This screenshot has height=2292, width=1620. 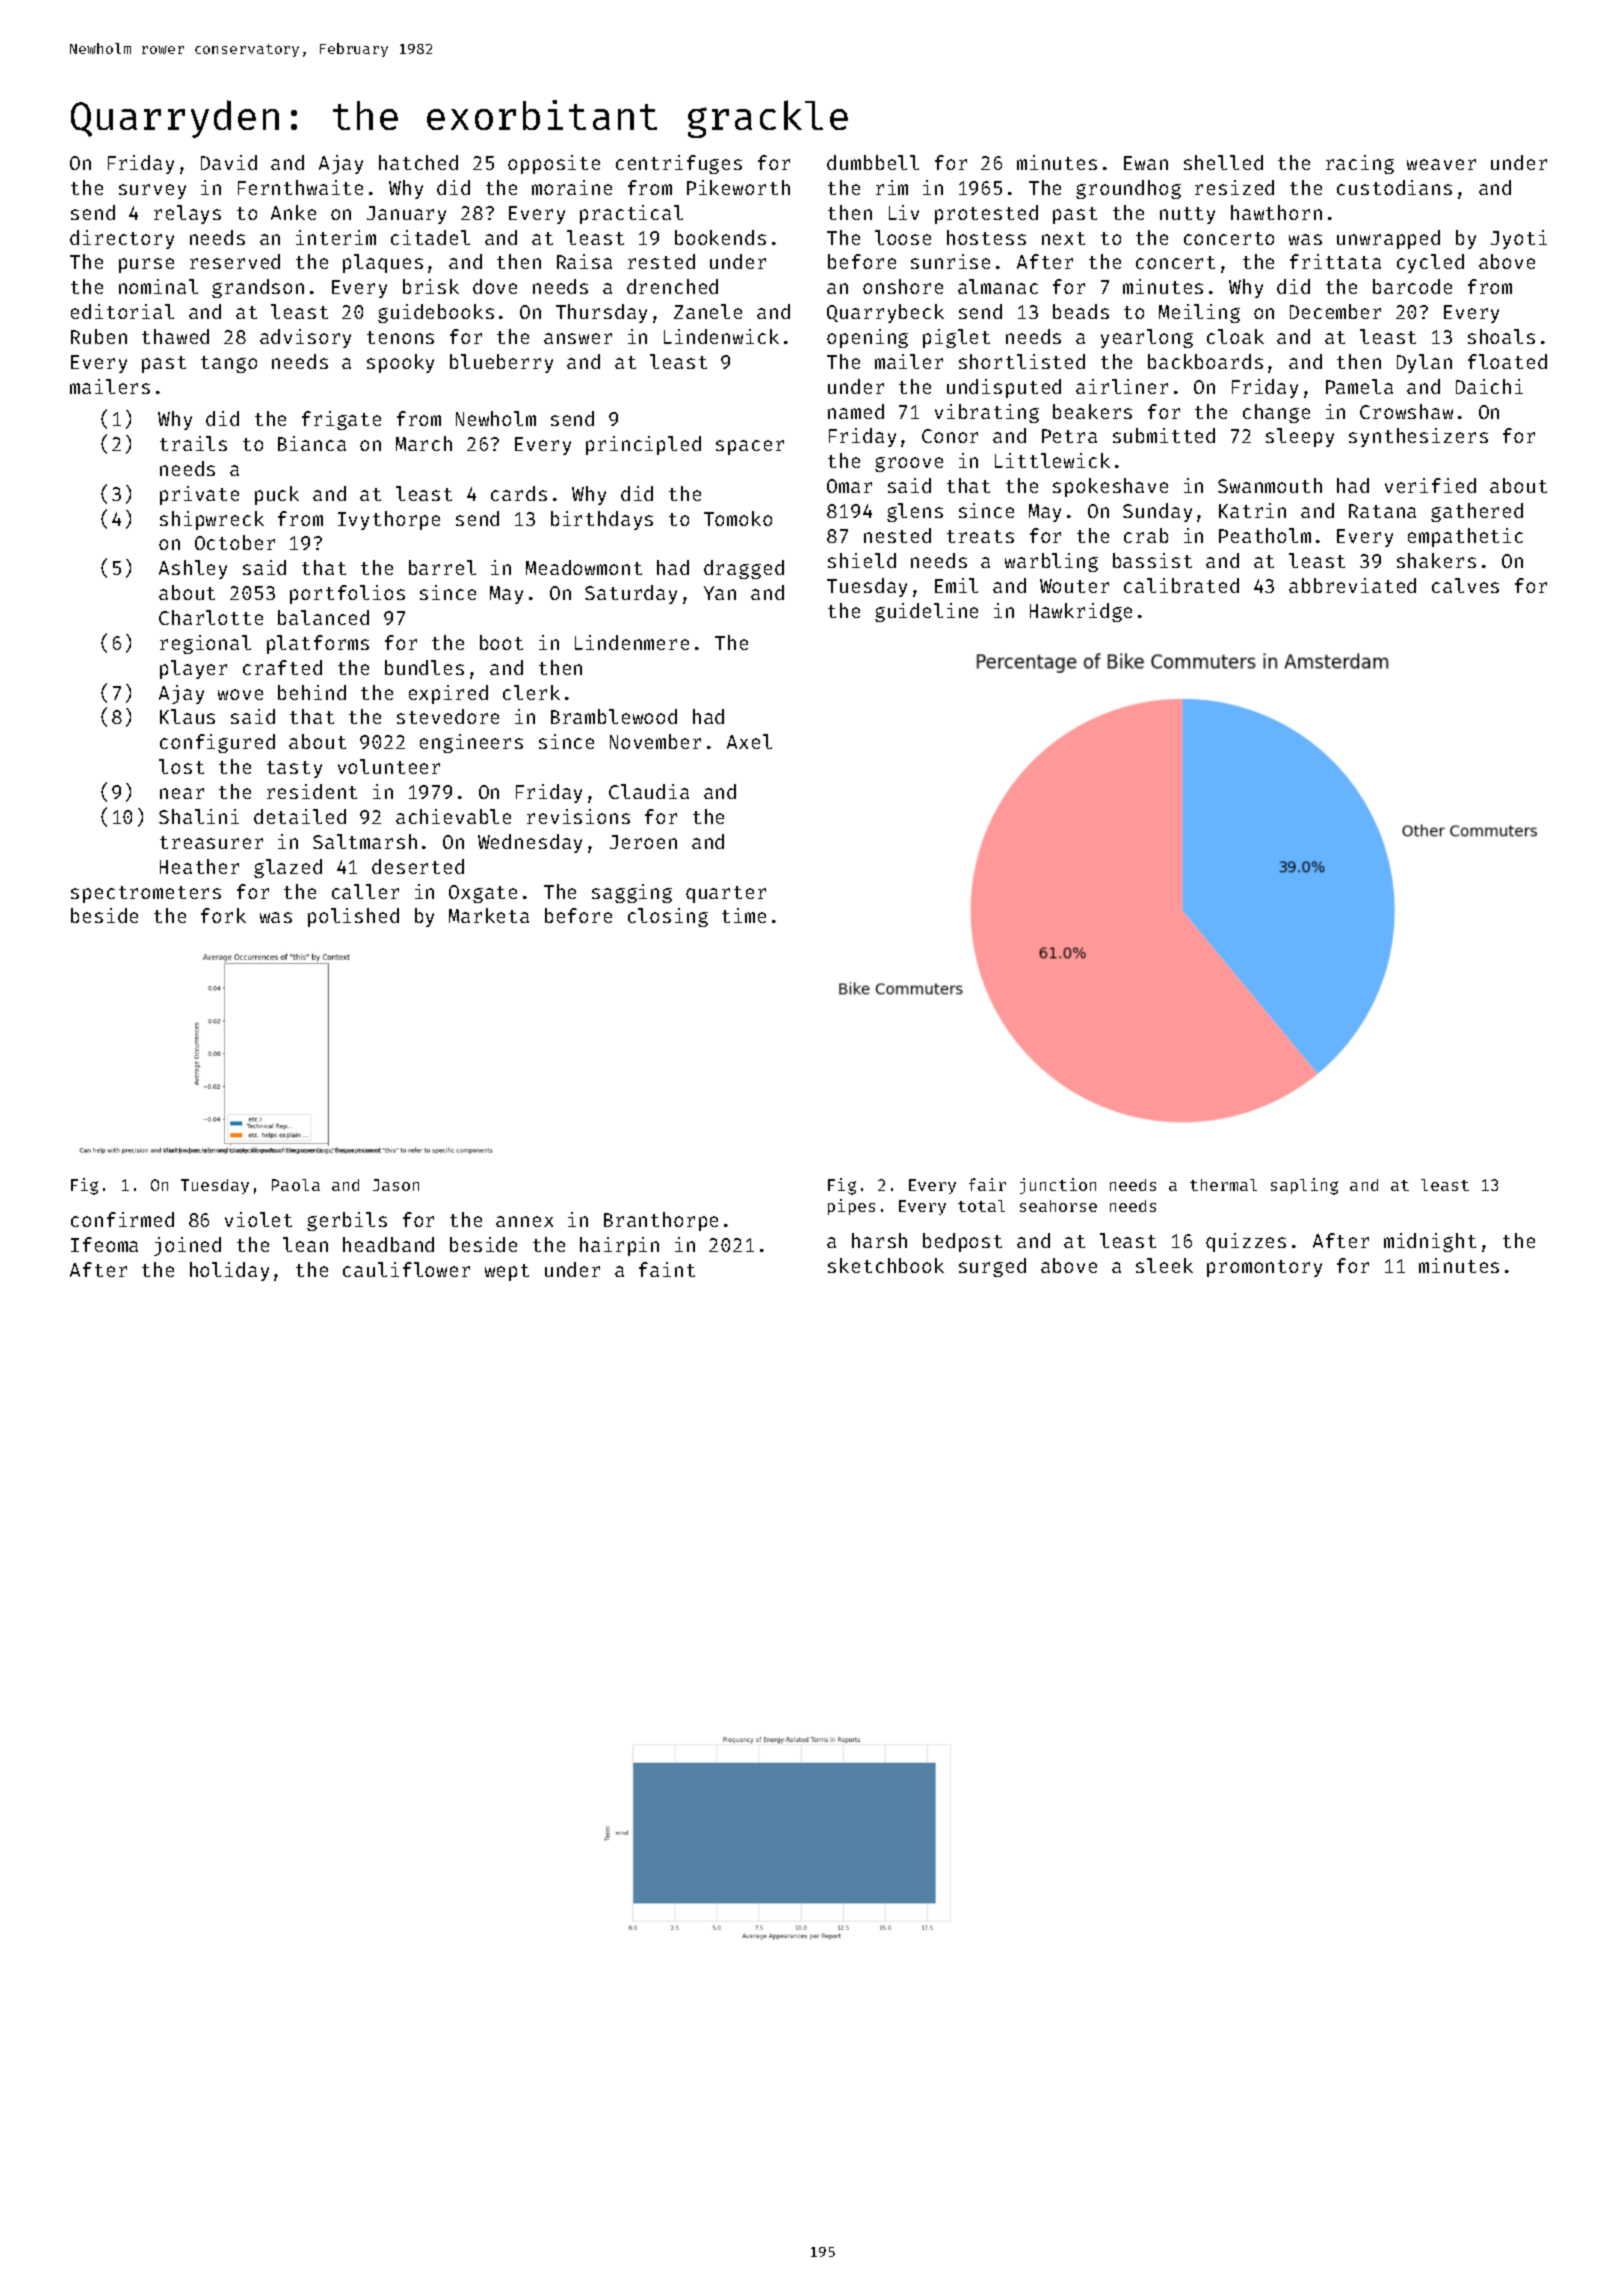 I want to click on Axel, so click(x=749, y=741).
